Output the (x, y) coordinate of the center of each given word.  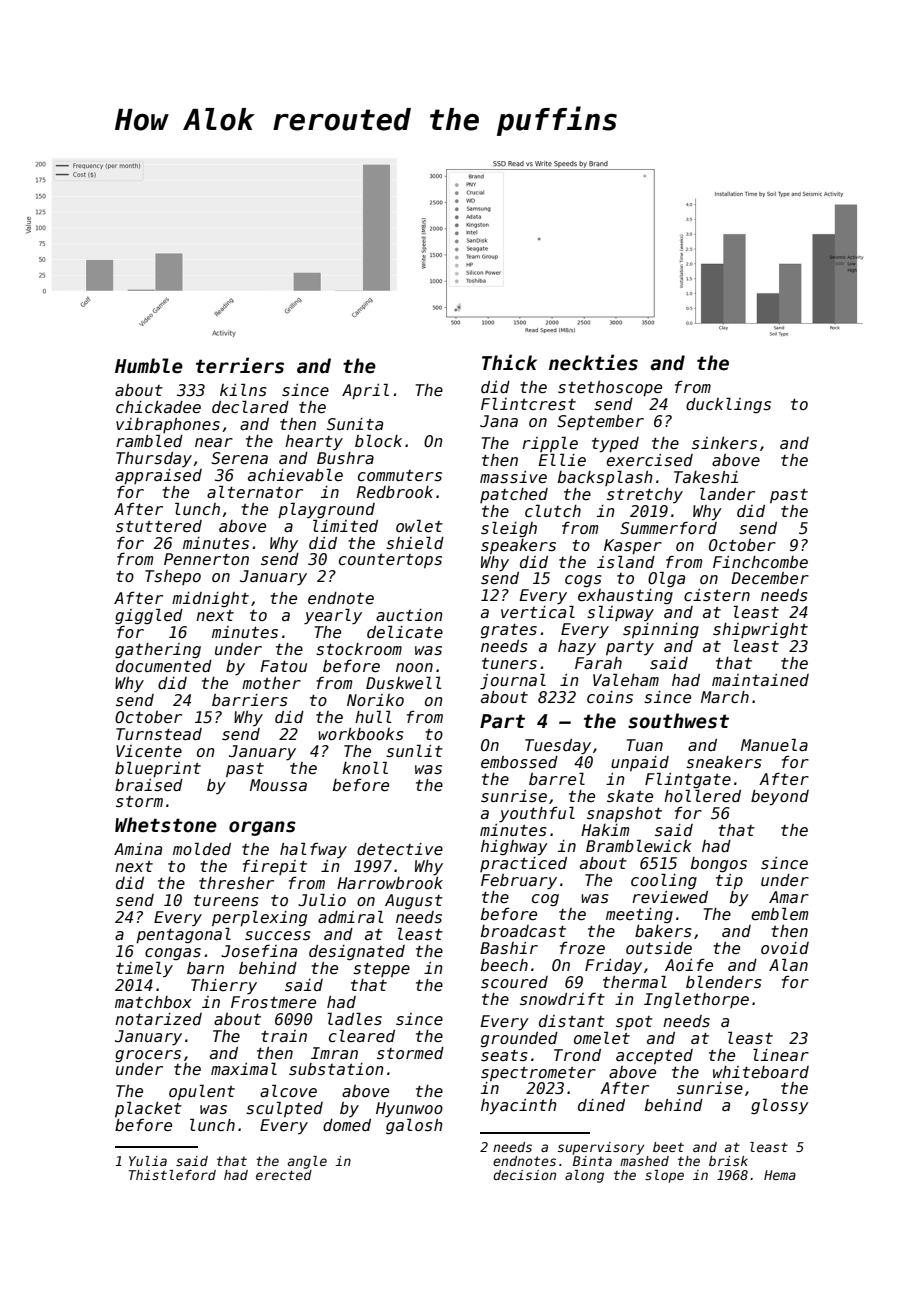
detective (400, 849)
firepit (275, 867)
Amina (138, 849)
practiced (523, 864)
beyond (780, 798)
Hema (780, 1175)
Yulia (148, 1161)
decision (524, 1175)
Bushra (345, 458)
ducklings (728, 405)
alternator (255, 491)
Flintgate (688, 780)
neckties (593, 362)
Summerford (668, 528)
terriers (240, 365)
